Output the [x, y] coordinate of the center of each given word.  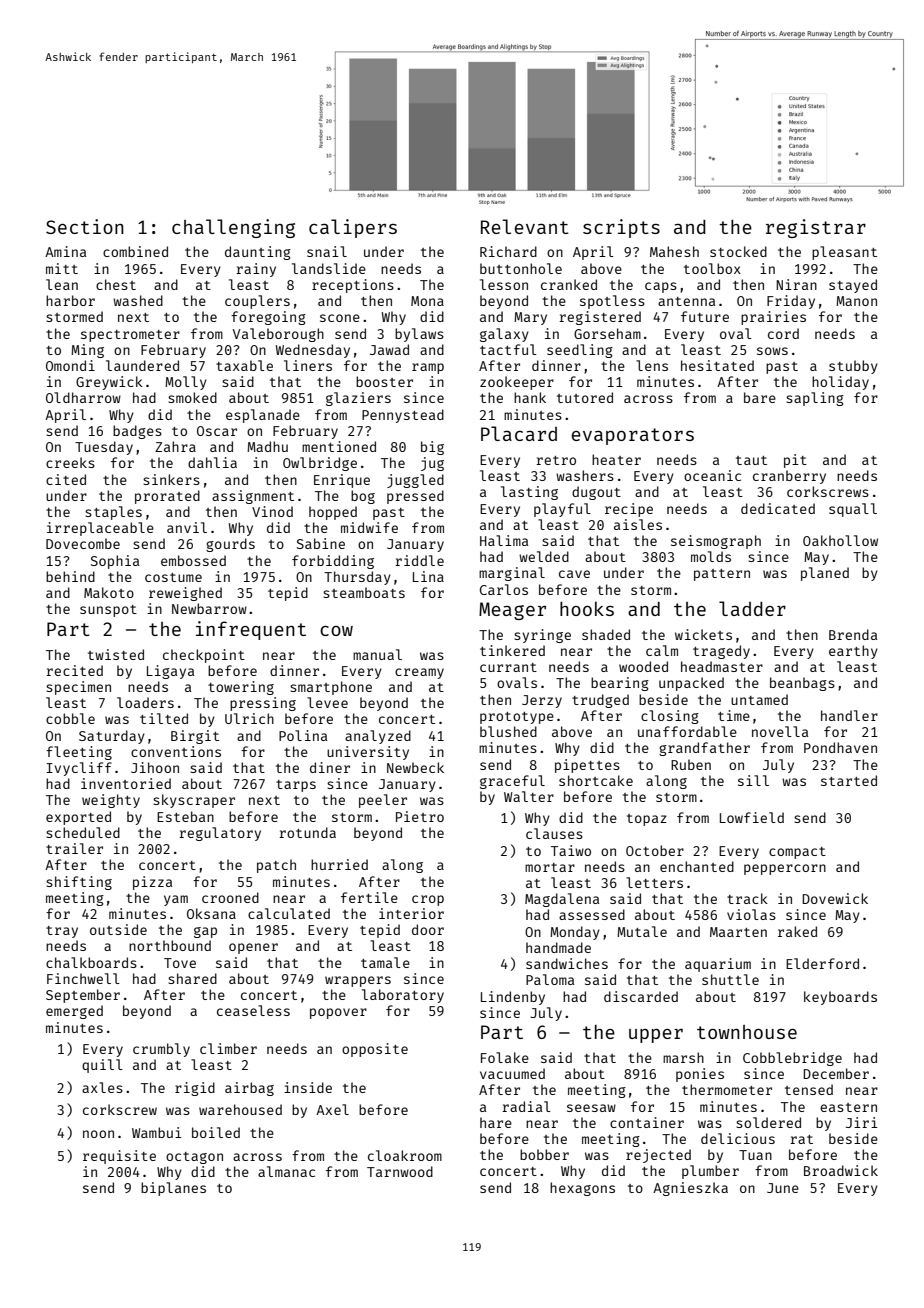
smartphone [331, 688]
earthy [853, 652]
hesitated [717, 365]
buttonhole [521, 268]
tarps [296, 786]
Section [85, 226]
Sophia [115, 562]
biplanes [173, 1189]
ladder [752, 608]
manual [377, 654]
